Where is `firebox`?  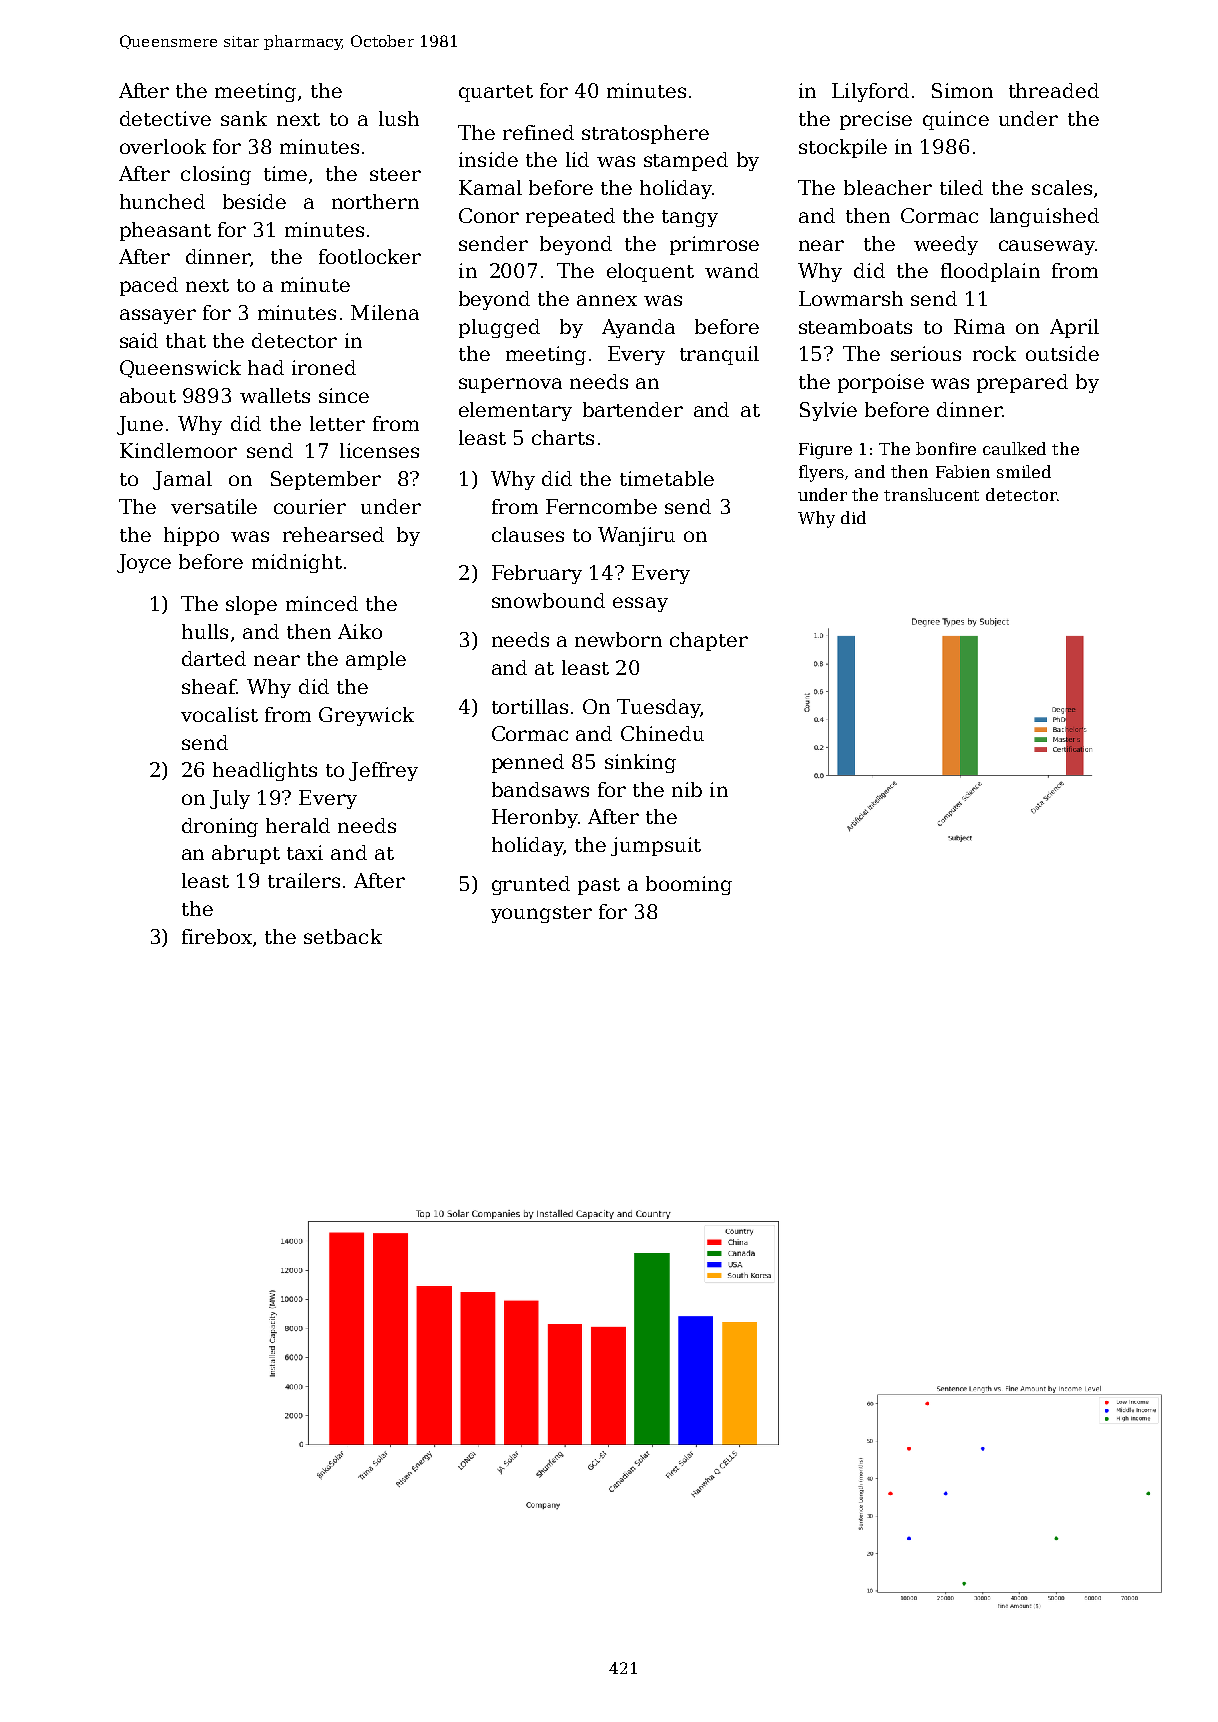 firebox is located at coordinates (217, 936).
